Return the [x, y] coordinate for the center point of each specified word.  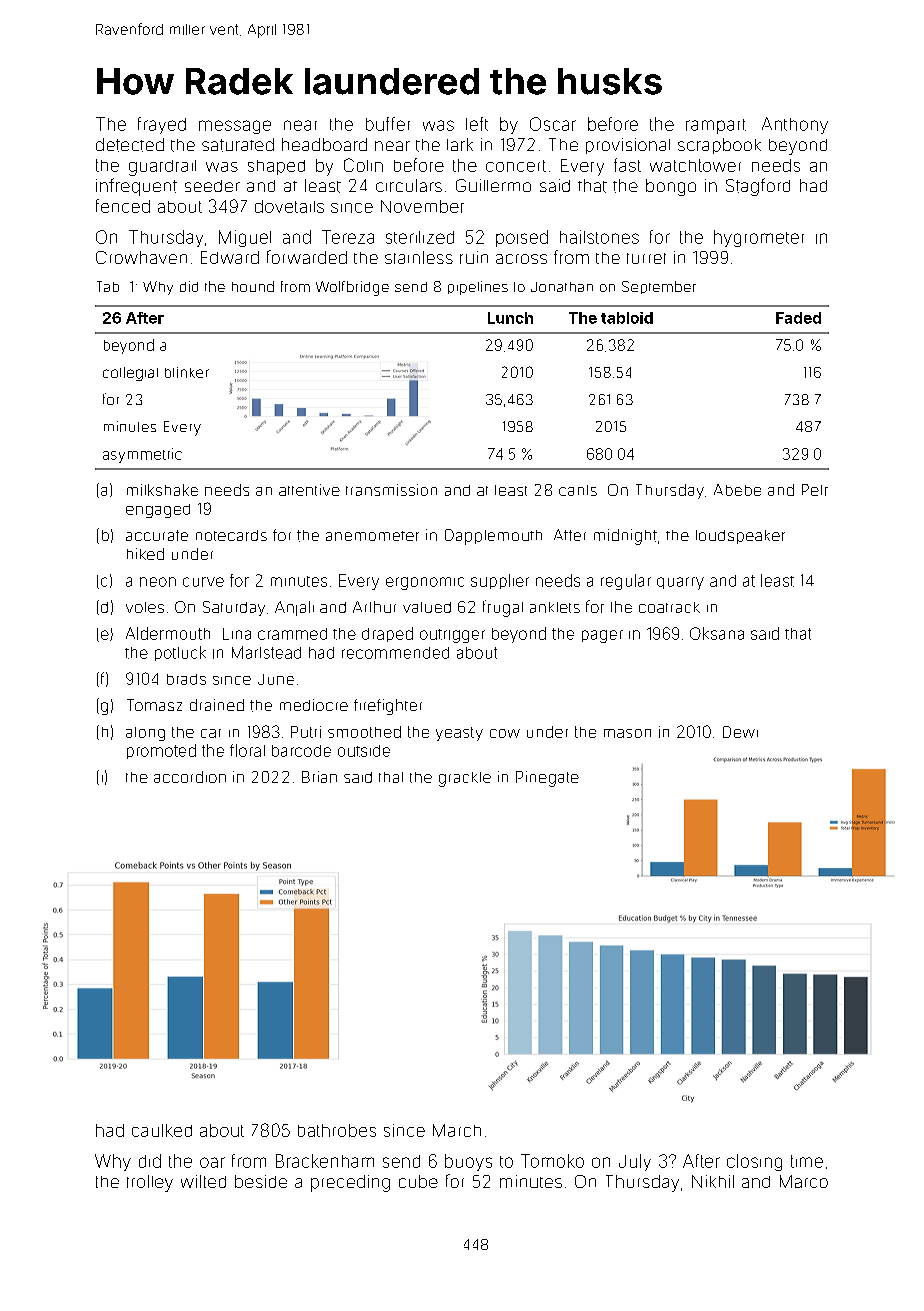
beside [261, 1181]
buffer [388, 124]
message [235, 127]
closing [754, 1162]
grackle [465, 779]
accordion [190, 777]
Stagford [758, 187]
